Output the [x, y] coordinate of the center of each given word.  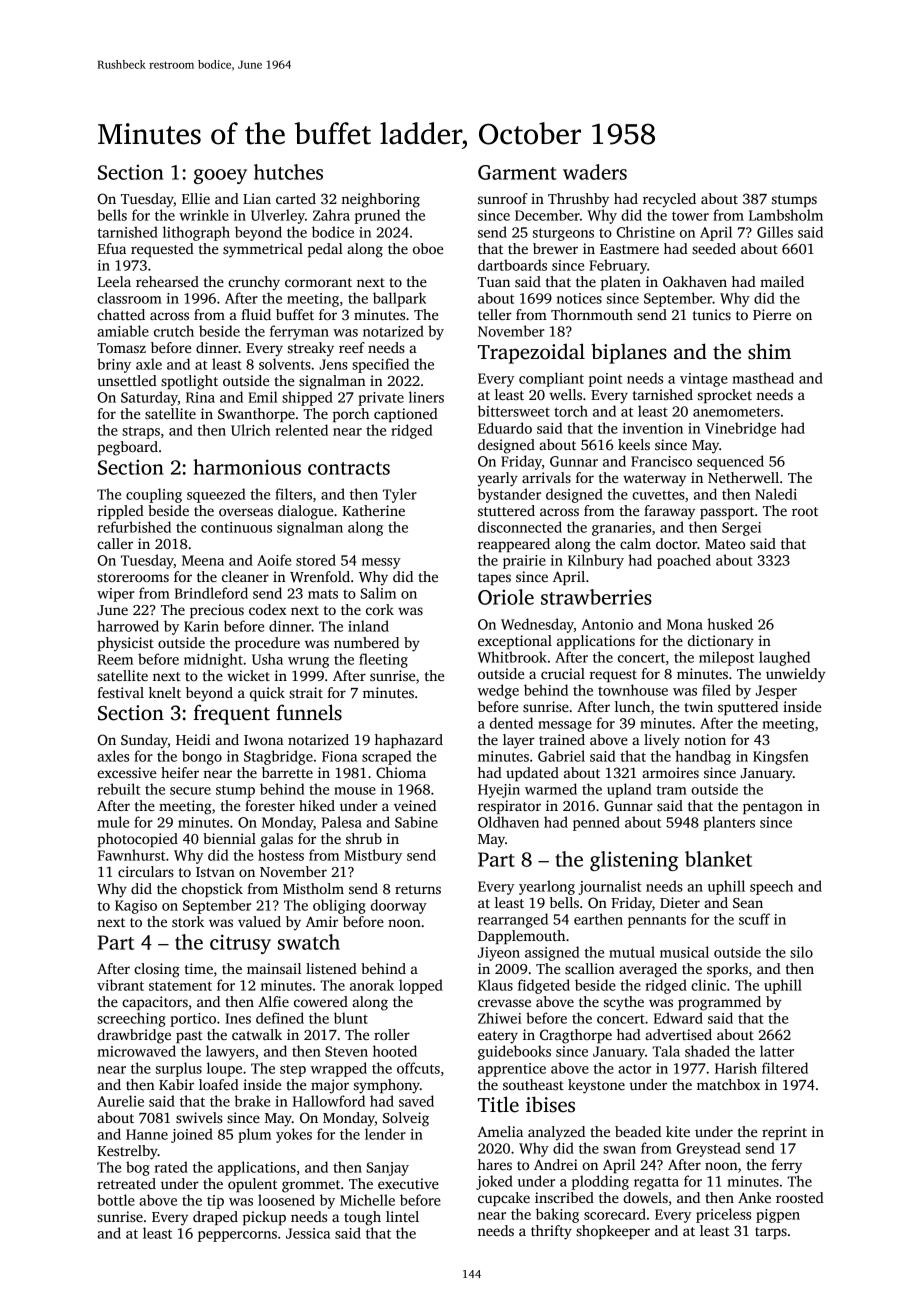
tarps [771, 1233]
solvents [285, 364]
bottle [116, 1200]
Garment [517, 172]
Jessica [308, 1233]
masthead [763, 378]
